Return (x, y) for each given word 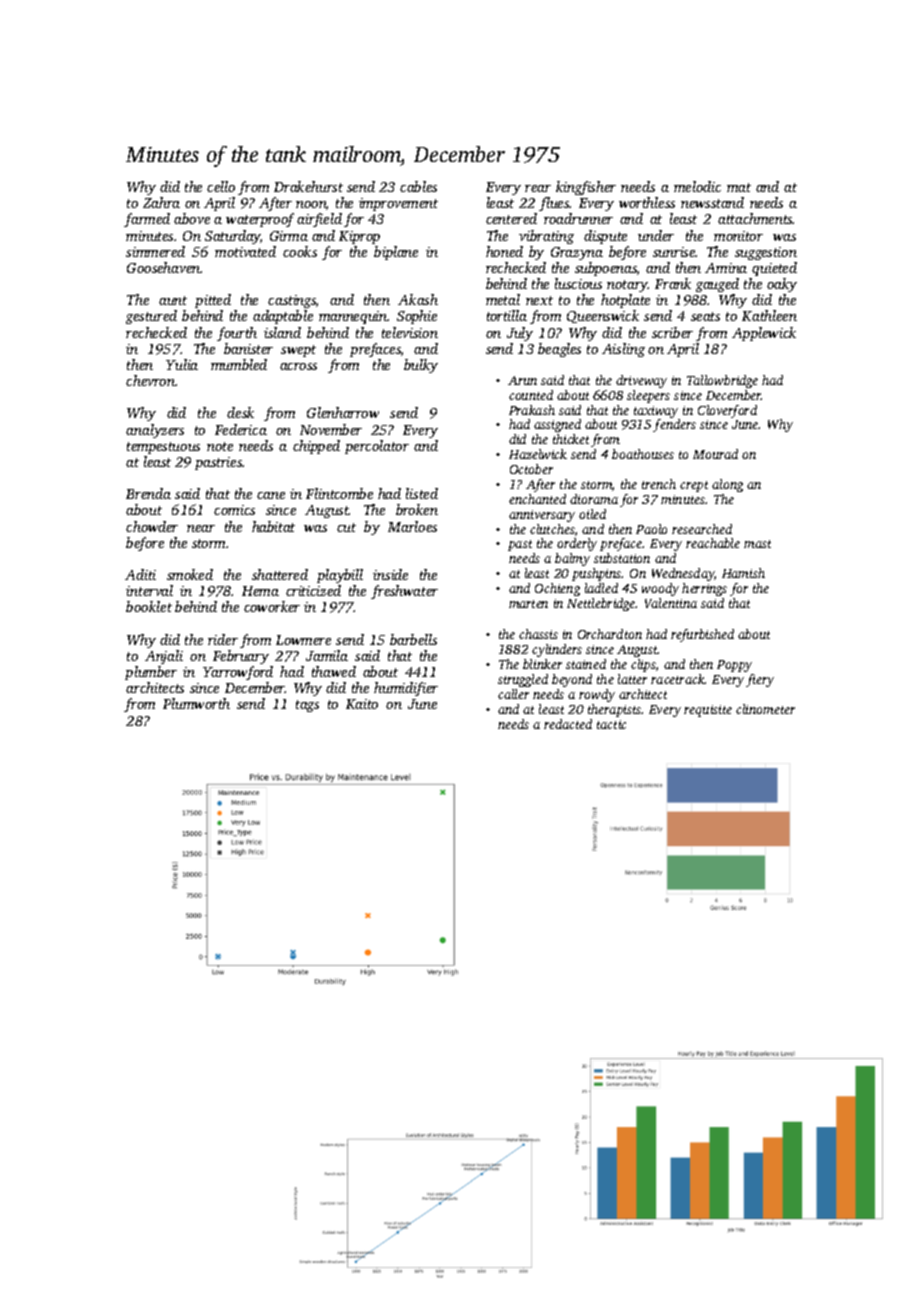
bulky (421, 366)
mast (757, 544)
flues (554, 204)
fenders (674, 425)
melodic (697, 186)
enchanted (537, 499)
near (201, 528)
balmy (572, 559)
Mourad (715, 454)
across (298, 366)
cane (271, 495)
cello (221, 186)
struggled (523, 680)
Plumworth (196, 703)
